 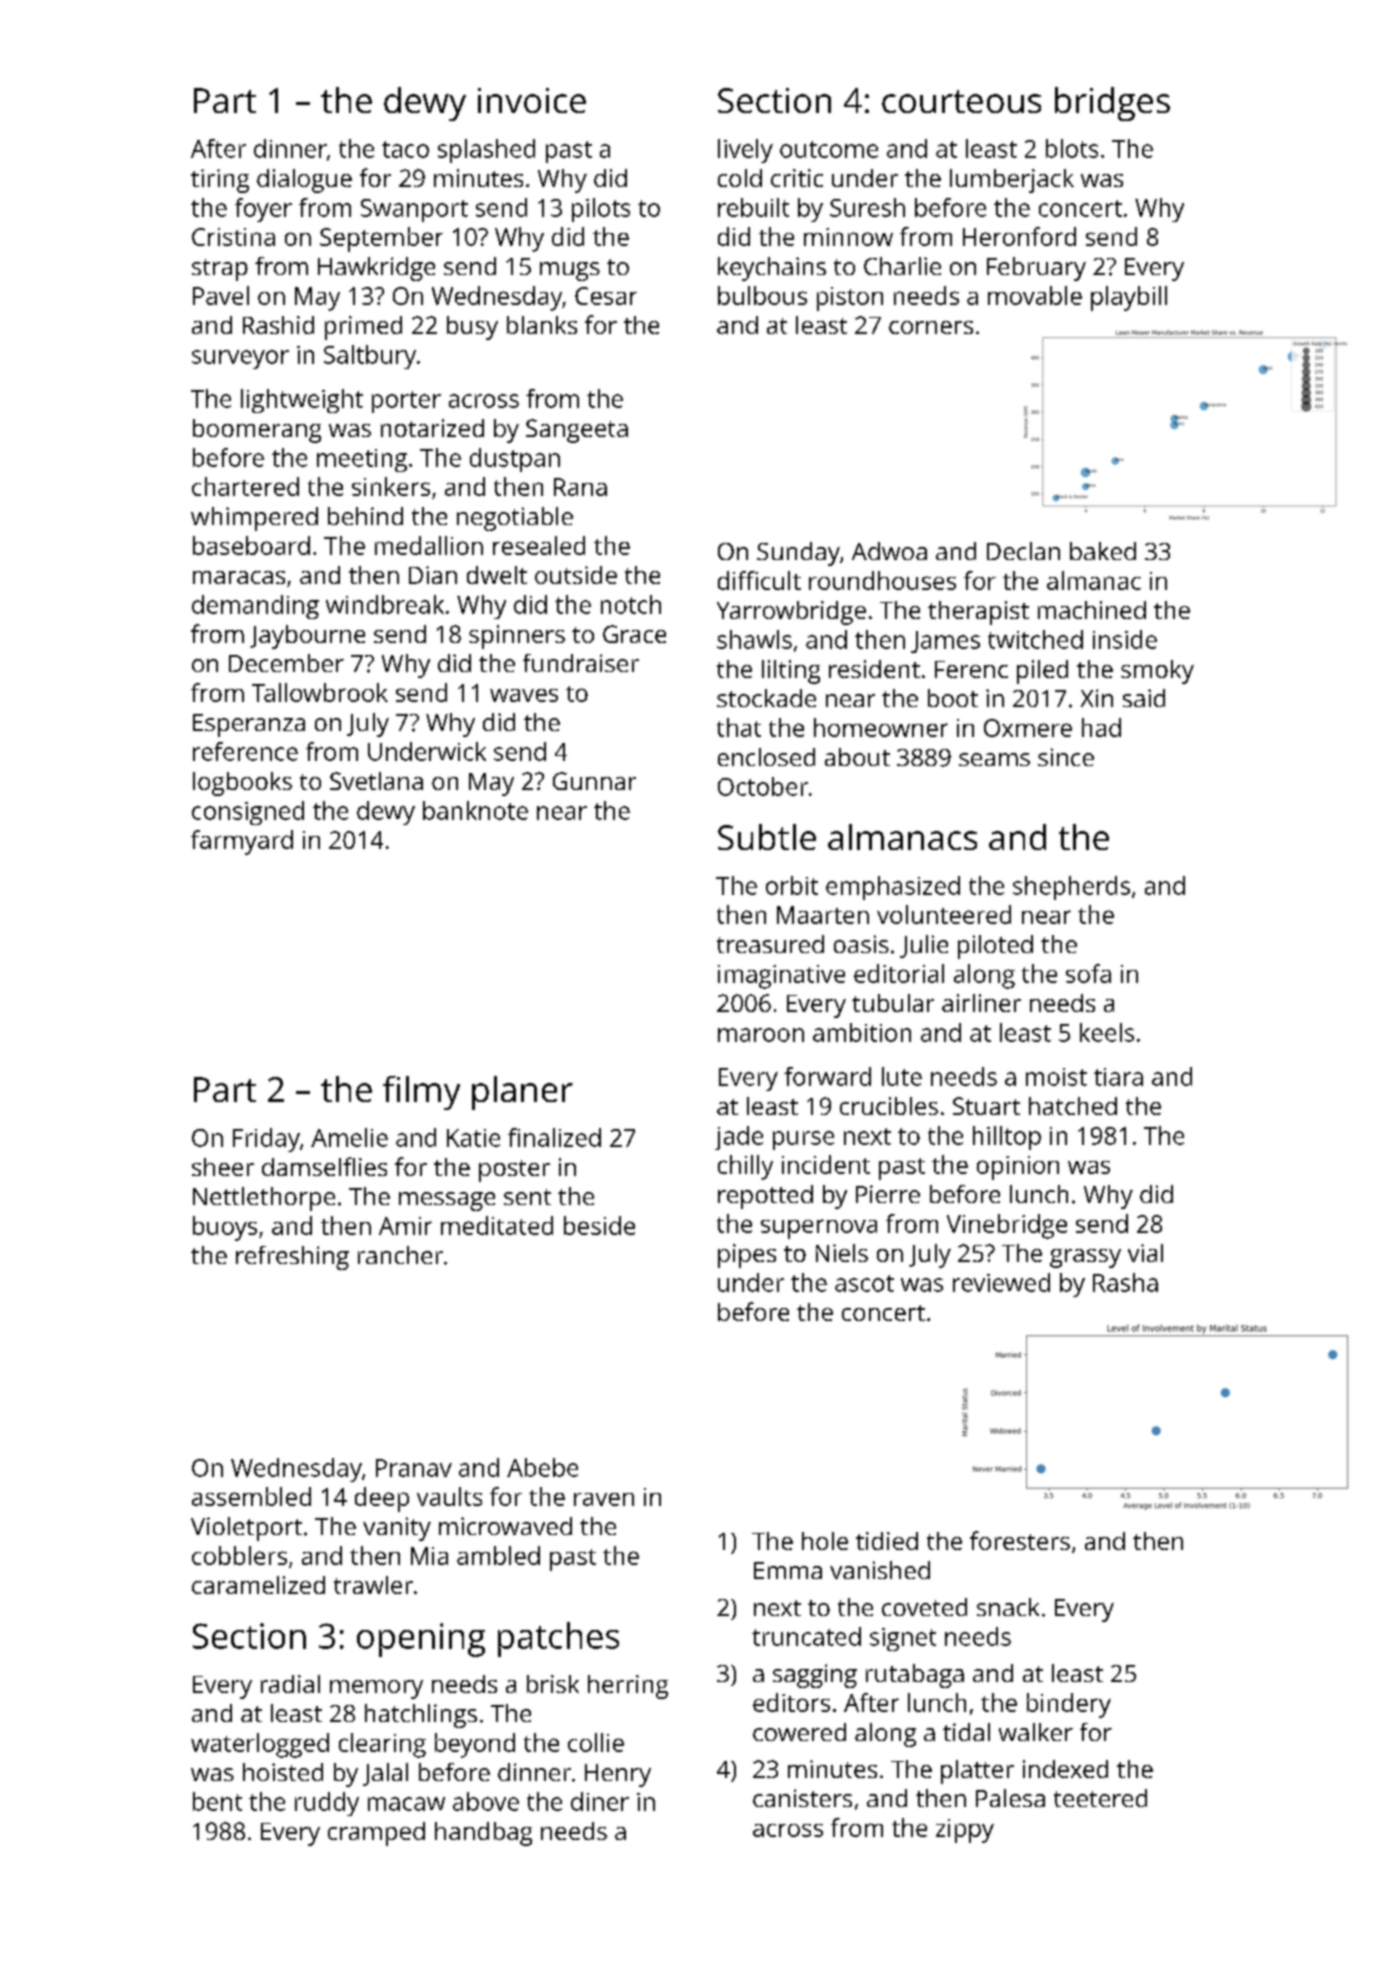 What do you see at coordinates (577, 431) in the screenshot?
I see `Sangeeta` at bounding box center [577, 431].
